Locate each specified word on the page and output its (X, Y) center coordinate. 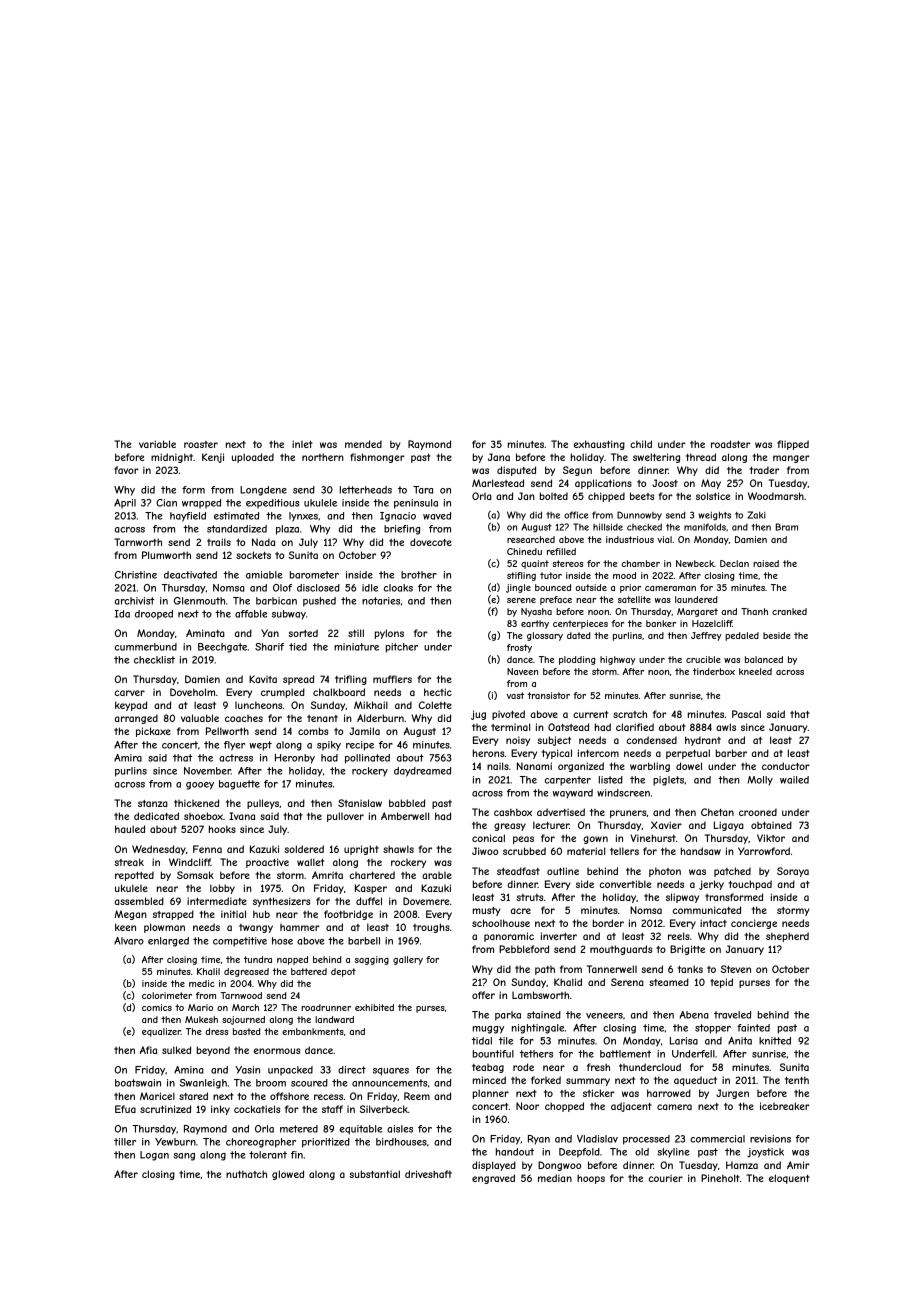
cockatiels (257, 1109)
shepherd (787, 937)
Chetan (717, 812)
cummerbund (146, 647)
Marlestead (498, 483)
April (125, 503)
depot (343, 972)
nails (498, 766)
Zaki (756, 515)
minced (489, 1080)
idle (370, 588)
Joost (665, 483)
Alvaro (129, 941)
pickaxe (153, 732)
